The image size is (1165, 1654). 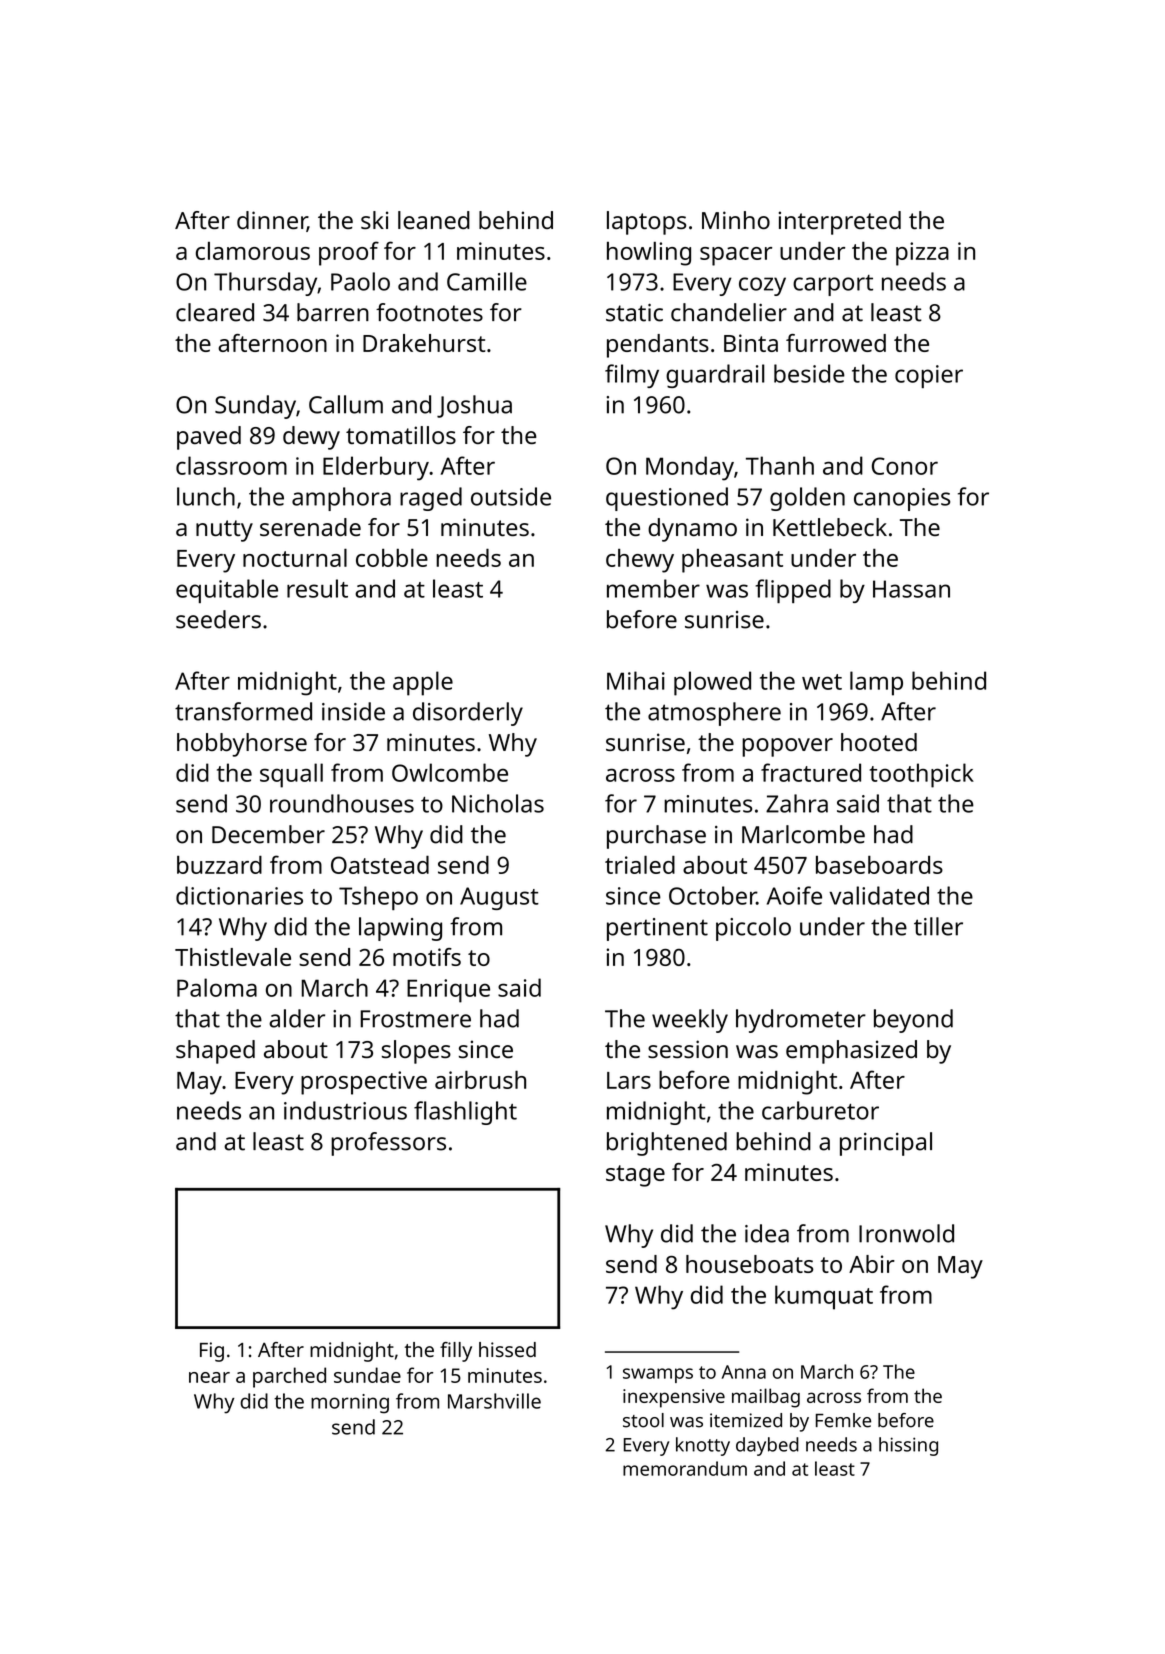 What do you see at coordinates (474, 406) in the image?
I see `Joshua` at bounding box center [474, 406].
